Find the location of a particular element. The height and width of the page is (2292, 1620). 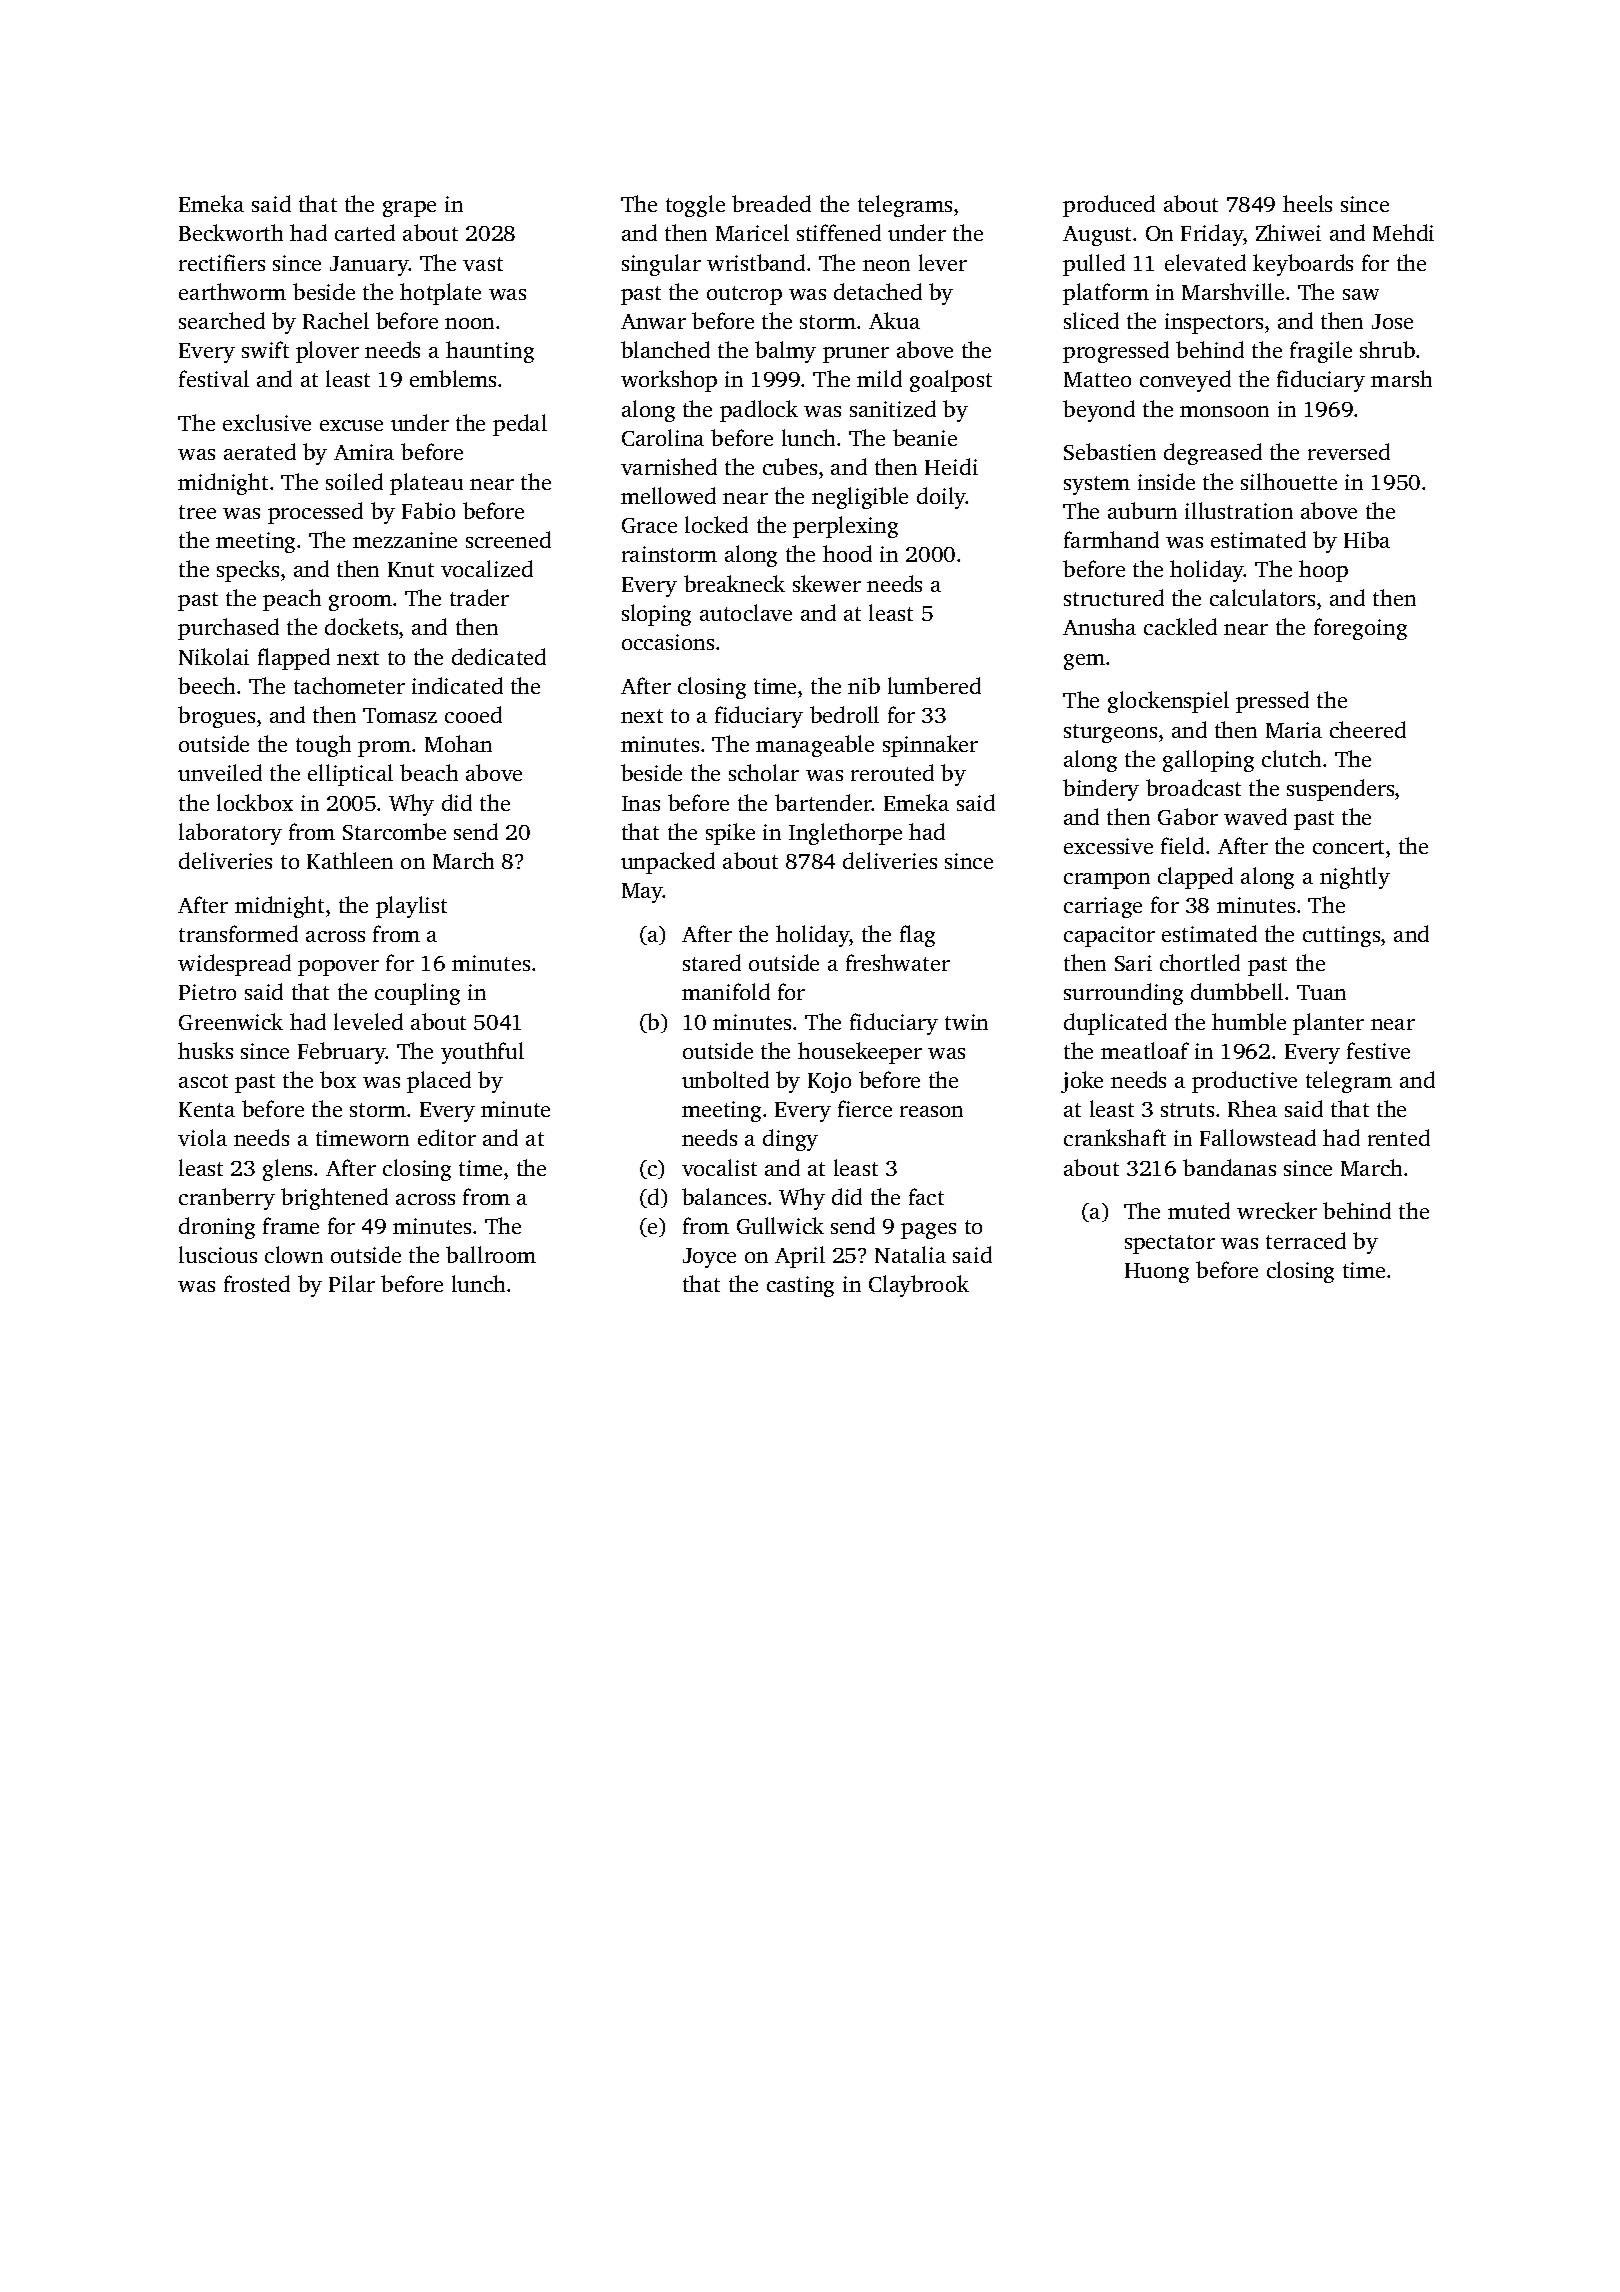

fragile is located at coordinates (1321, 352).
